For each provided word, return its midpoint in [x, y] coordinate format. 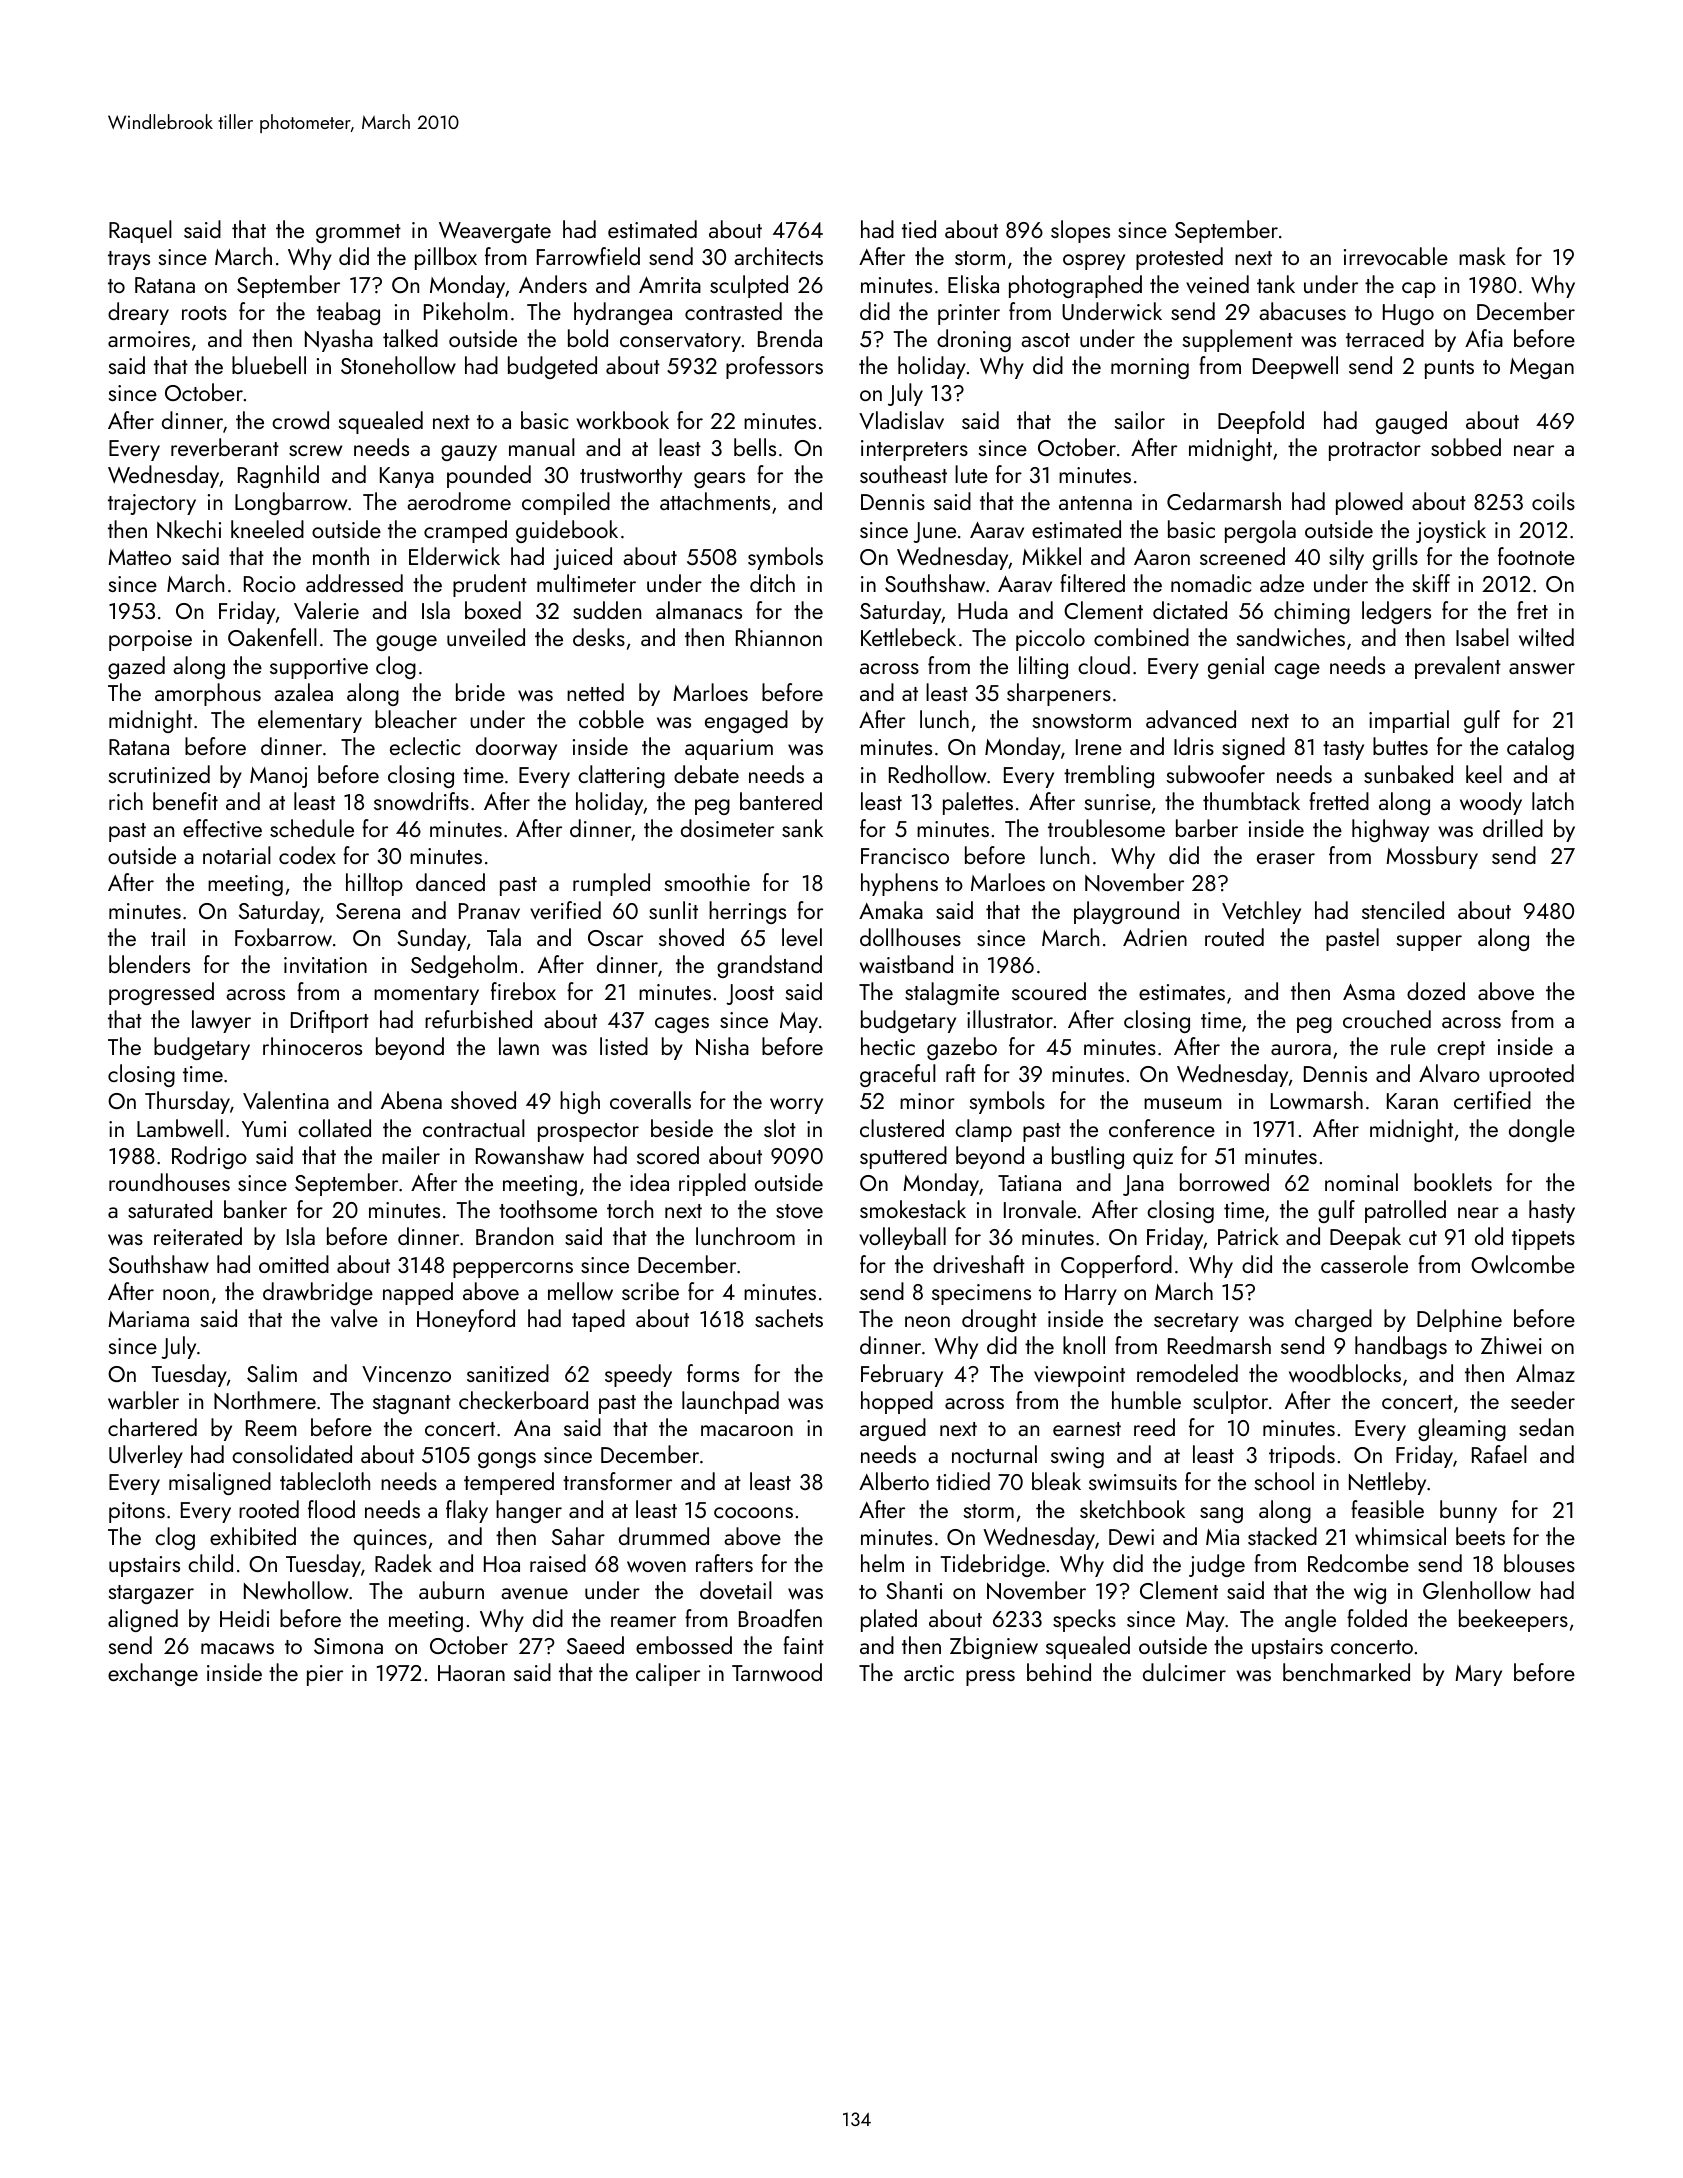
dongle [1542, 1130]
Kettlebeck [908, 637]
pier [325, 1675]
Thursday [187, 1102]
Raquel [140, 231]
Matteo [139, 557]
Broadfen [780, 1618]
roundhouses [169, 1182]
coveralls [650, 1100]
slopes [1080, 231]
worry [796, 1106]
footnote [1536, 556]
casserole [1364, 1264]
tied [919, 229]
